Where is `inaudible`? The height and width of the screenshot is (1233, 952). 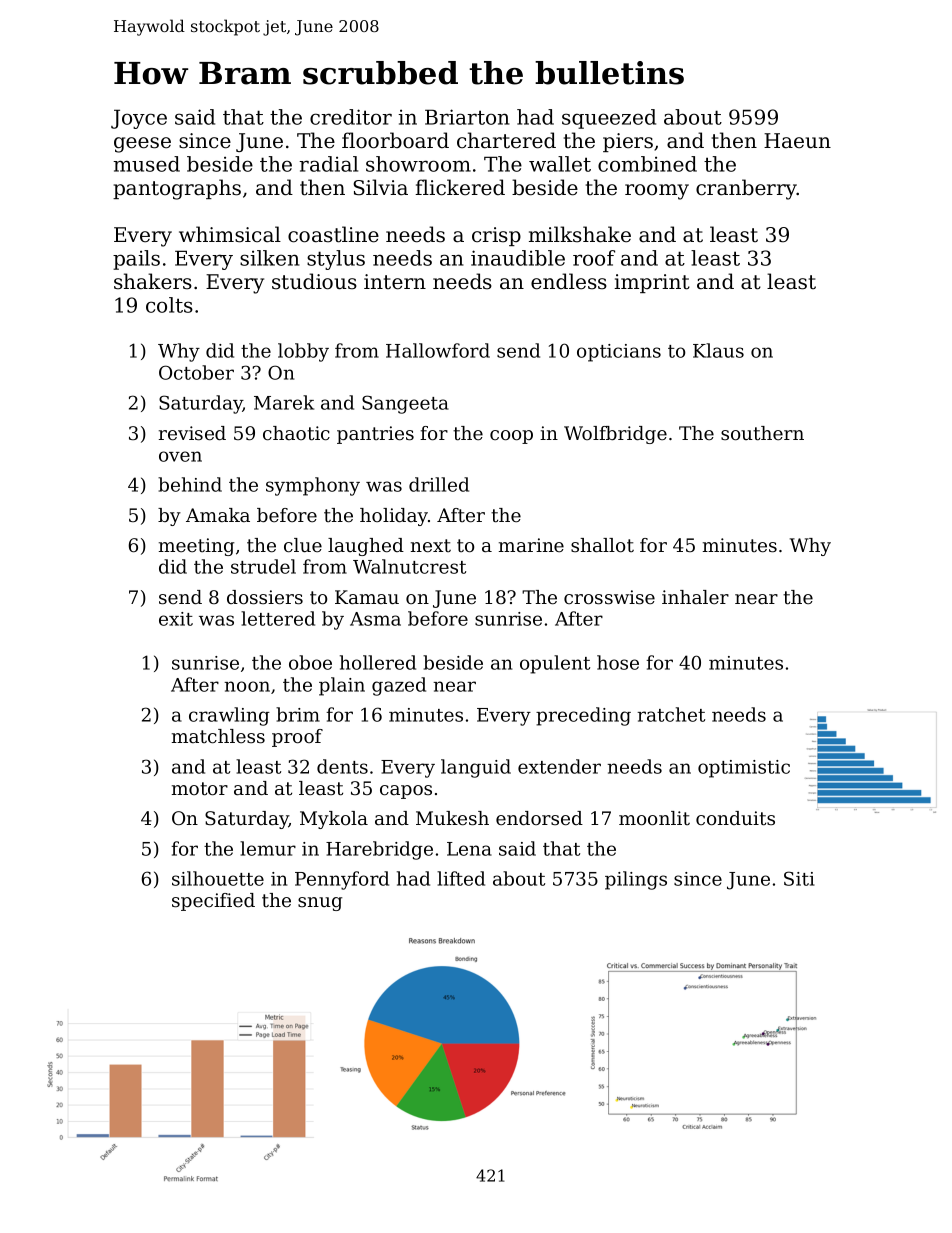 inaudible is located at coordinates (518, 258).
